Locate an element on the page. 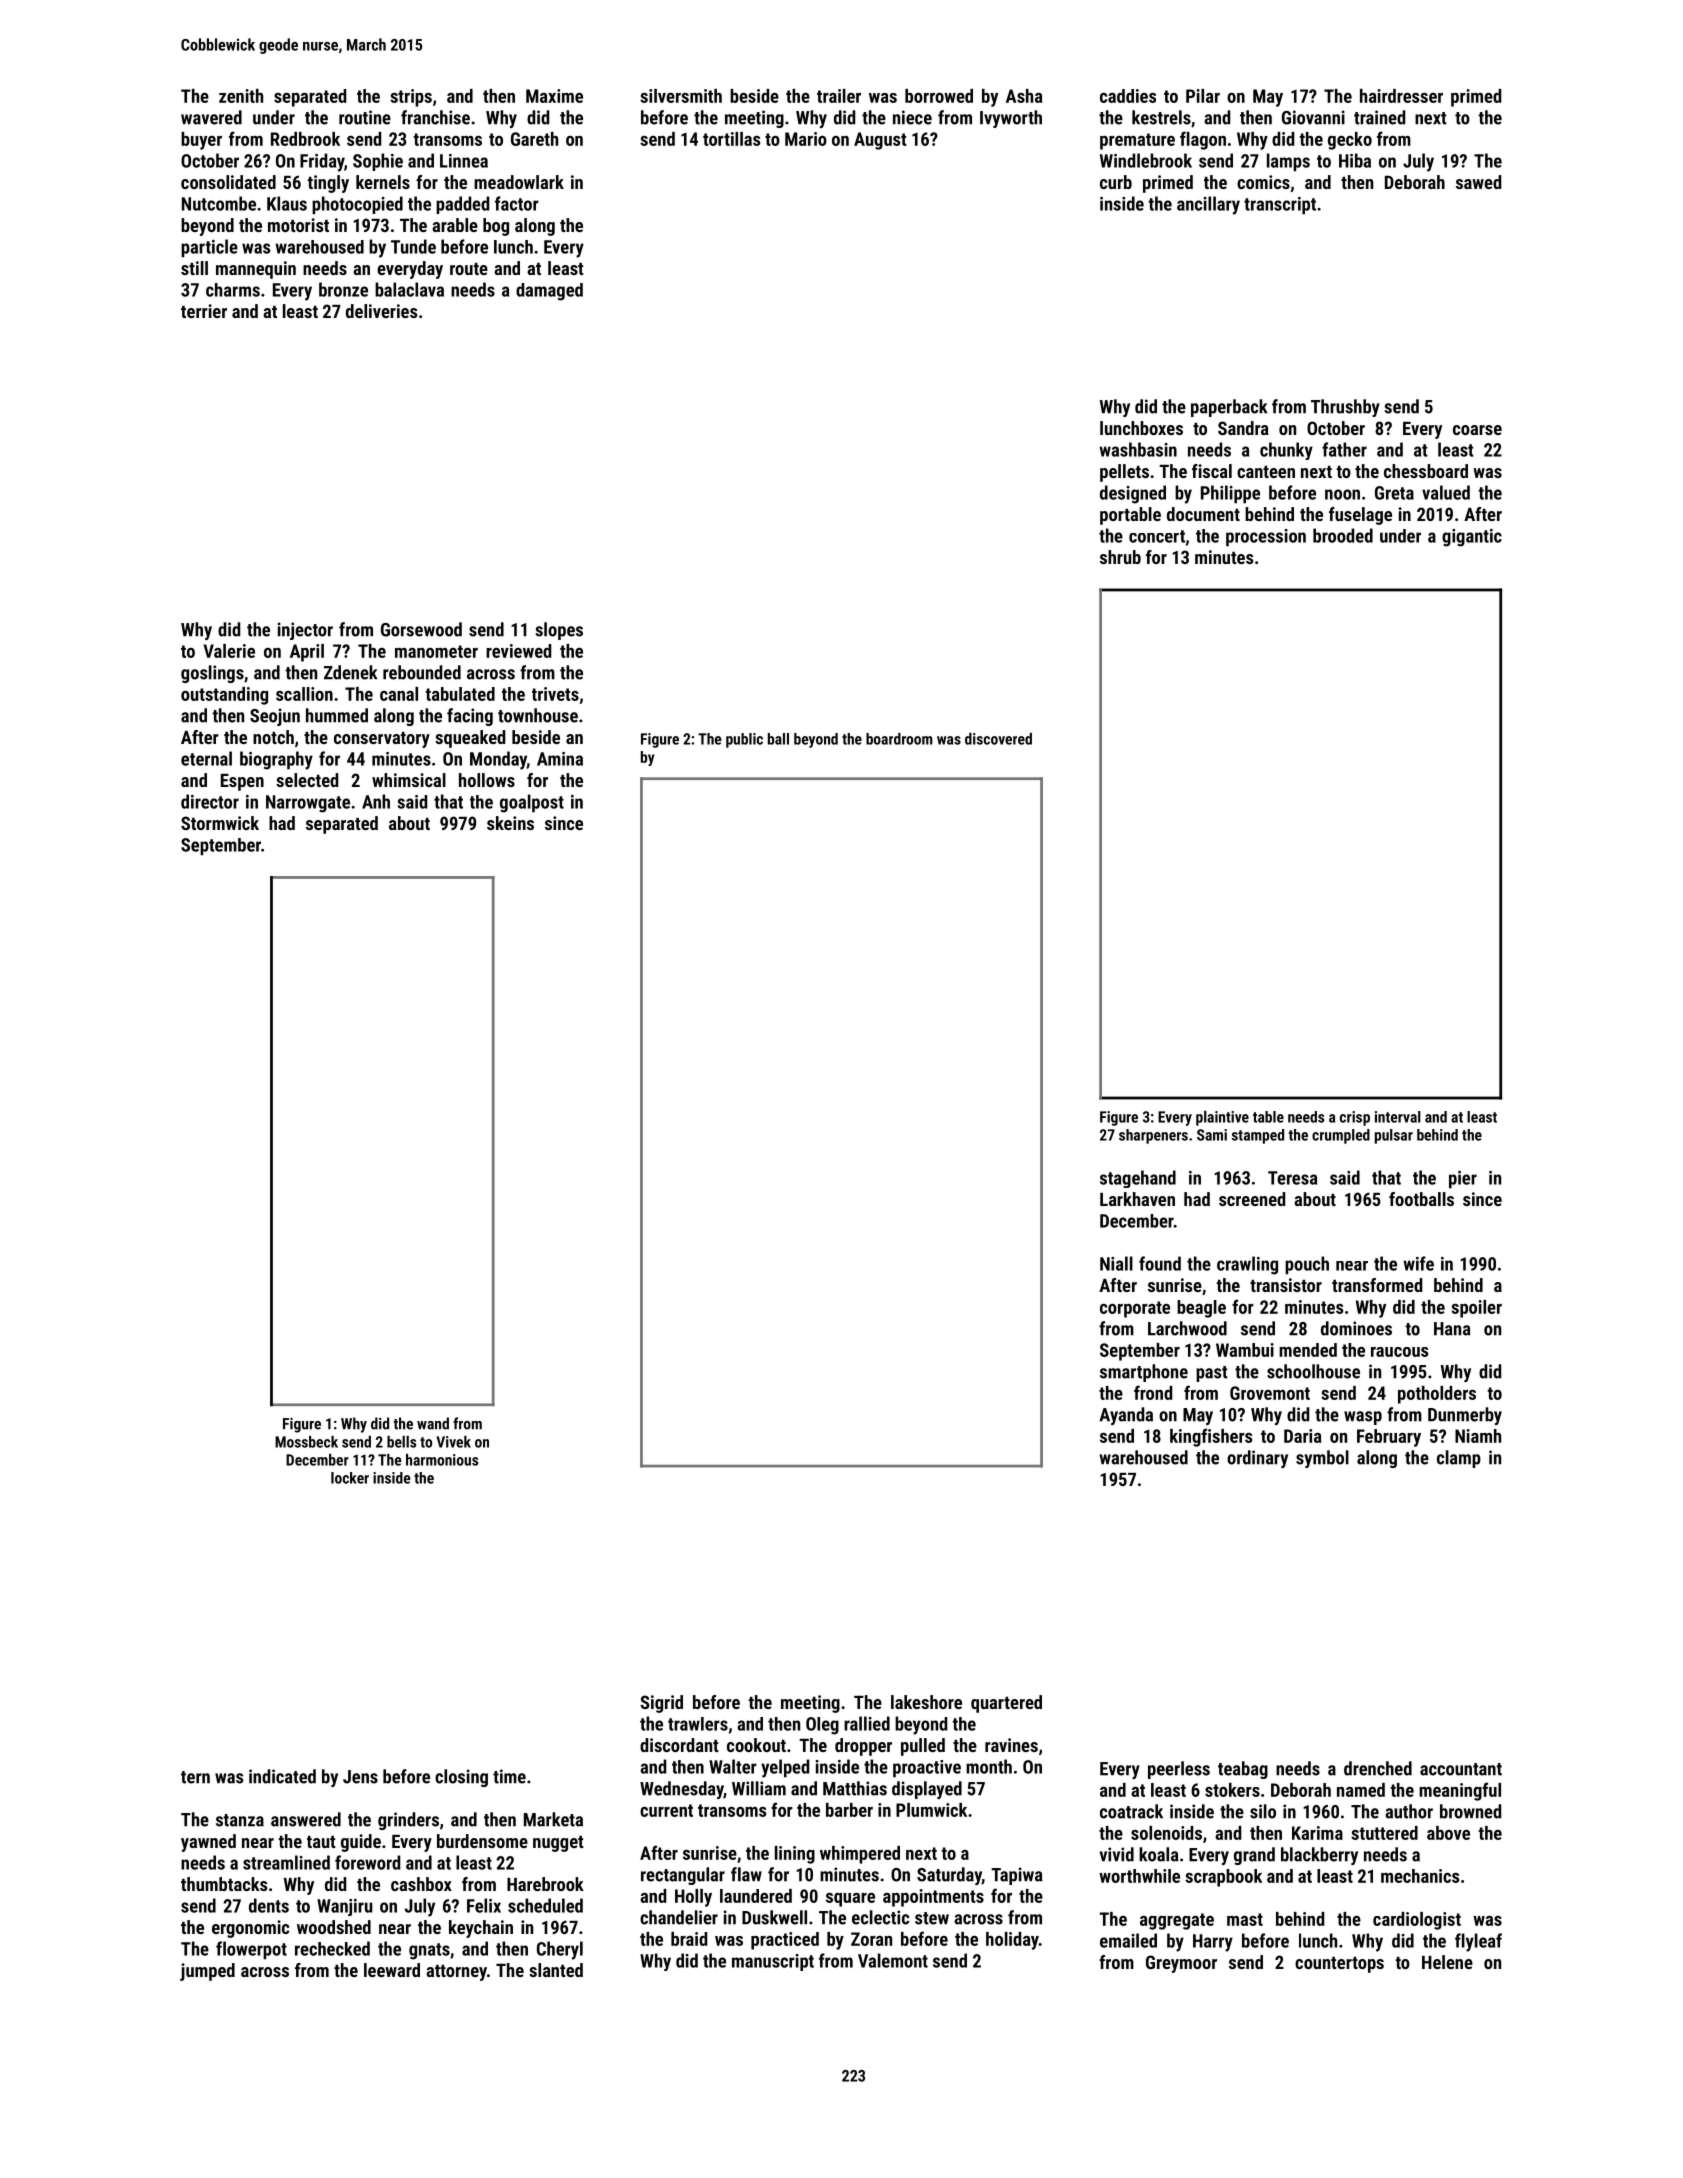  Maxime is located at coordinates (554, 96).
